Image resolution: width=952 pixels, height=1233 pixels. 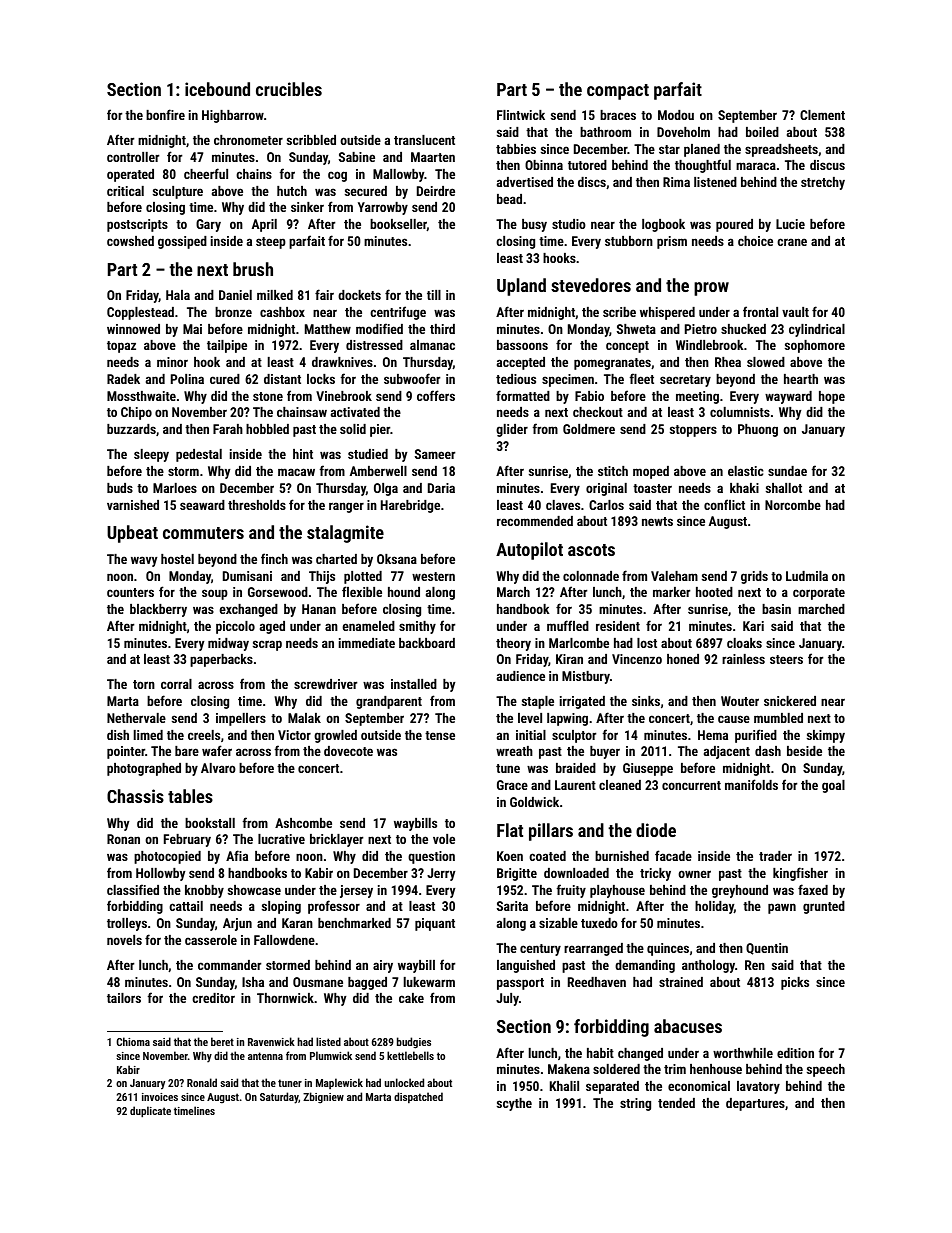 What do you see at coordinates (795, 1053) in the page?
I see `edition` at bounding box center [795, 1053].
